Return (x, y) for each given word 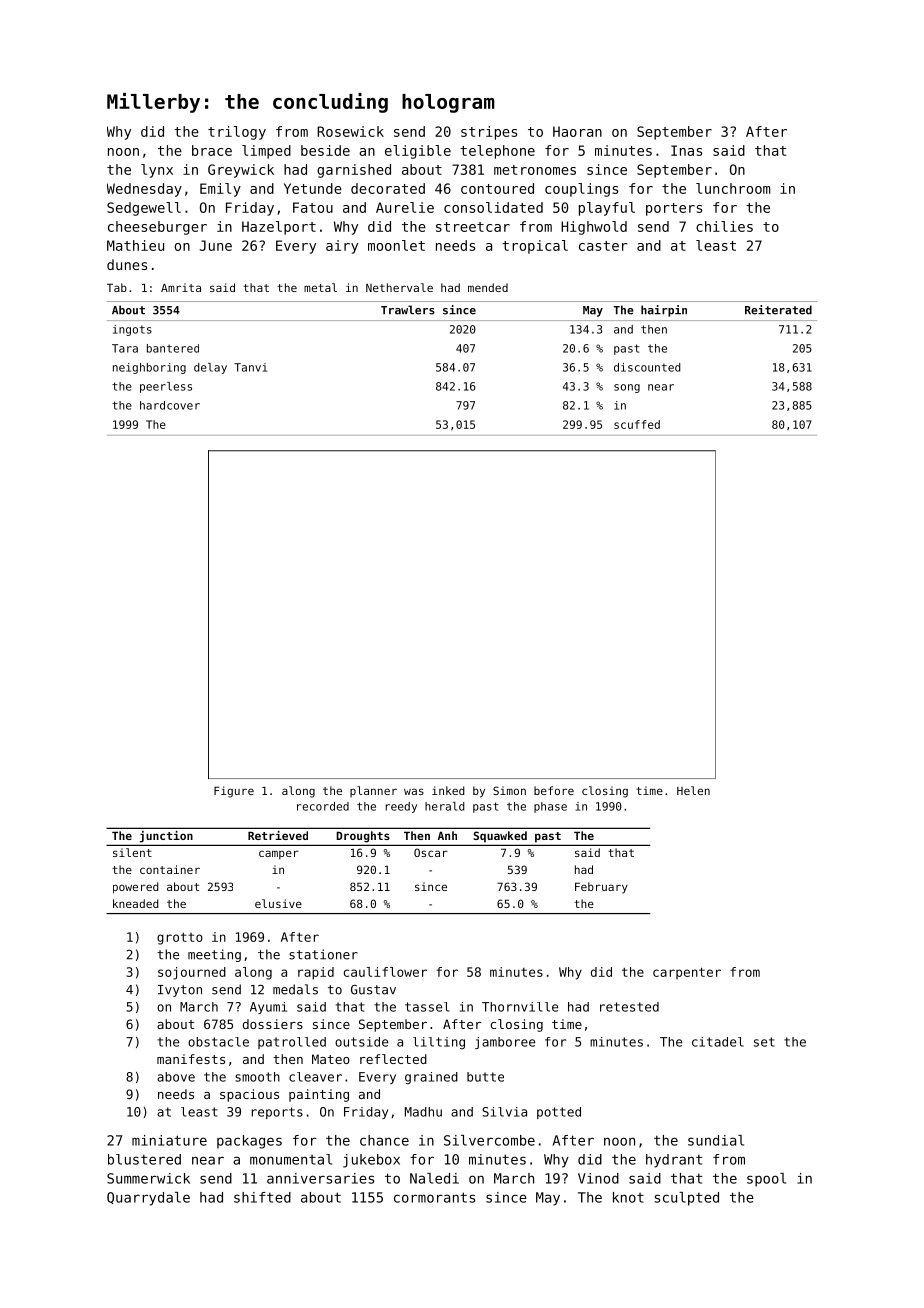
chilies (724, 226)
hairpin (664, 311)
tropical (535, 247)
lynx (157, 171)
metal (320, 287)
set (764, 1042)
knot (628, 1197)
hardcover (170, 405)
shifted (262, 1197)
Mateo (331, 1059)
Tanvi (251, 367)
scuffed (637, 424)
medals (295, 989)
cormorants (434, 1197)
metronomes (535, 170)
